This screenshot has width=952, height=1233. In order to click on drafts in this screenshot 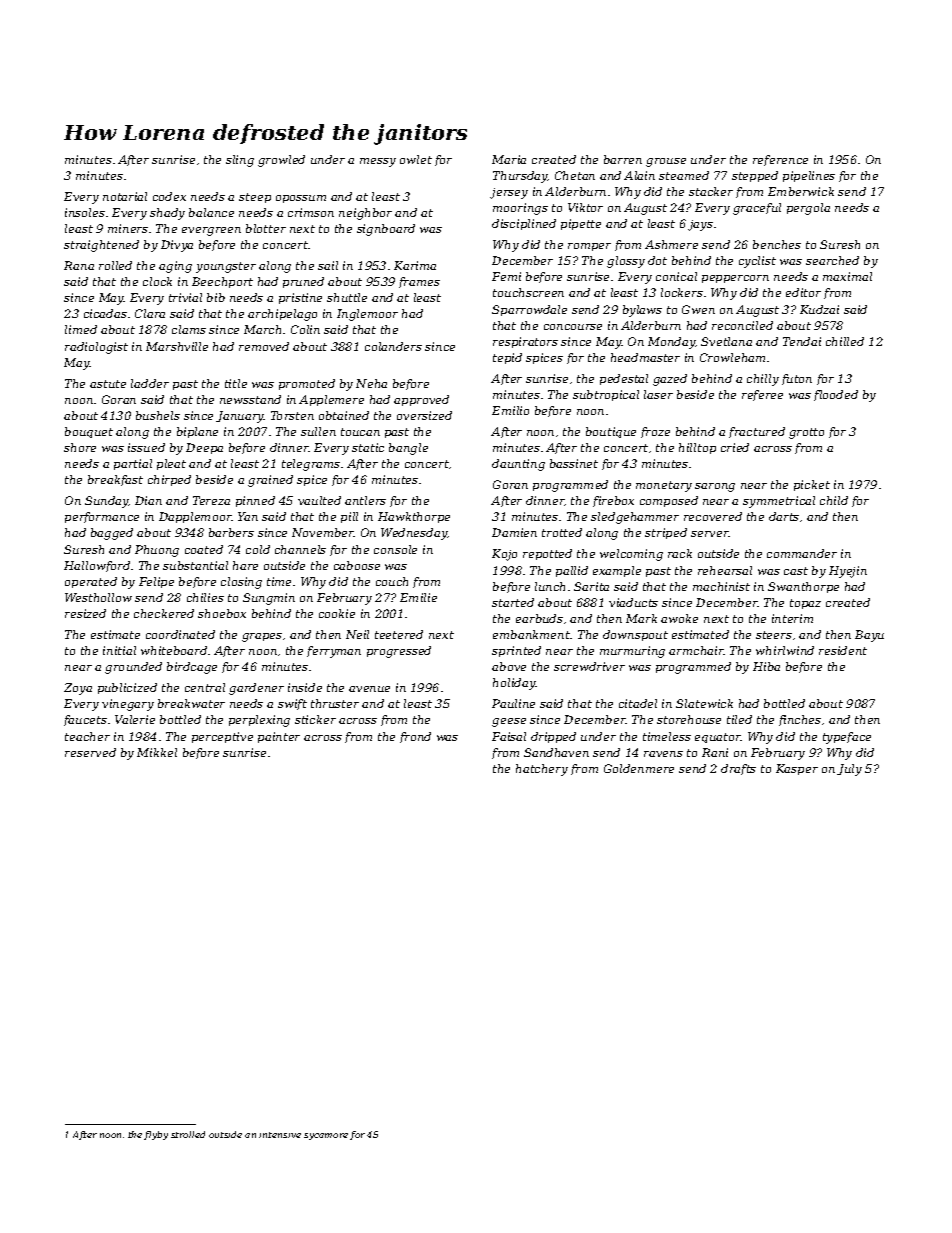, I will do `click(738, 769)`.
